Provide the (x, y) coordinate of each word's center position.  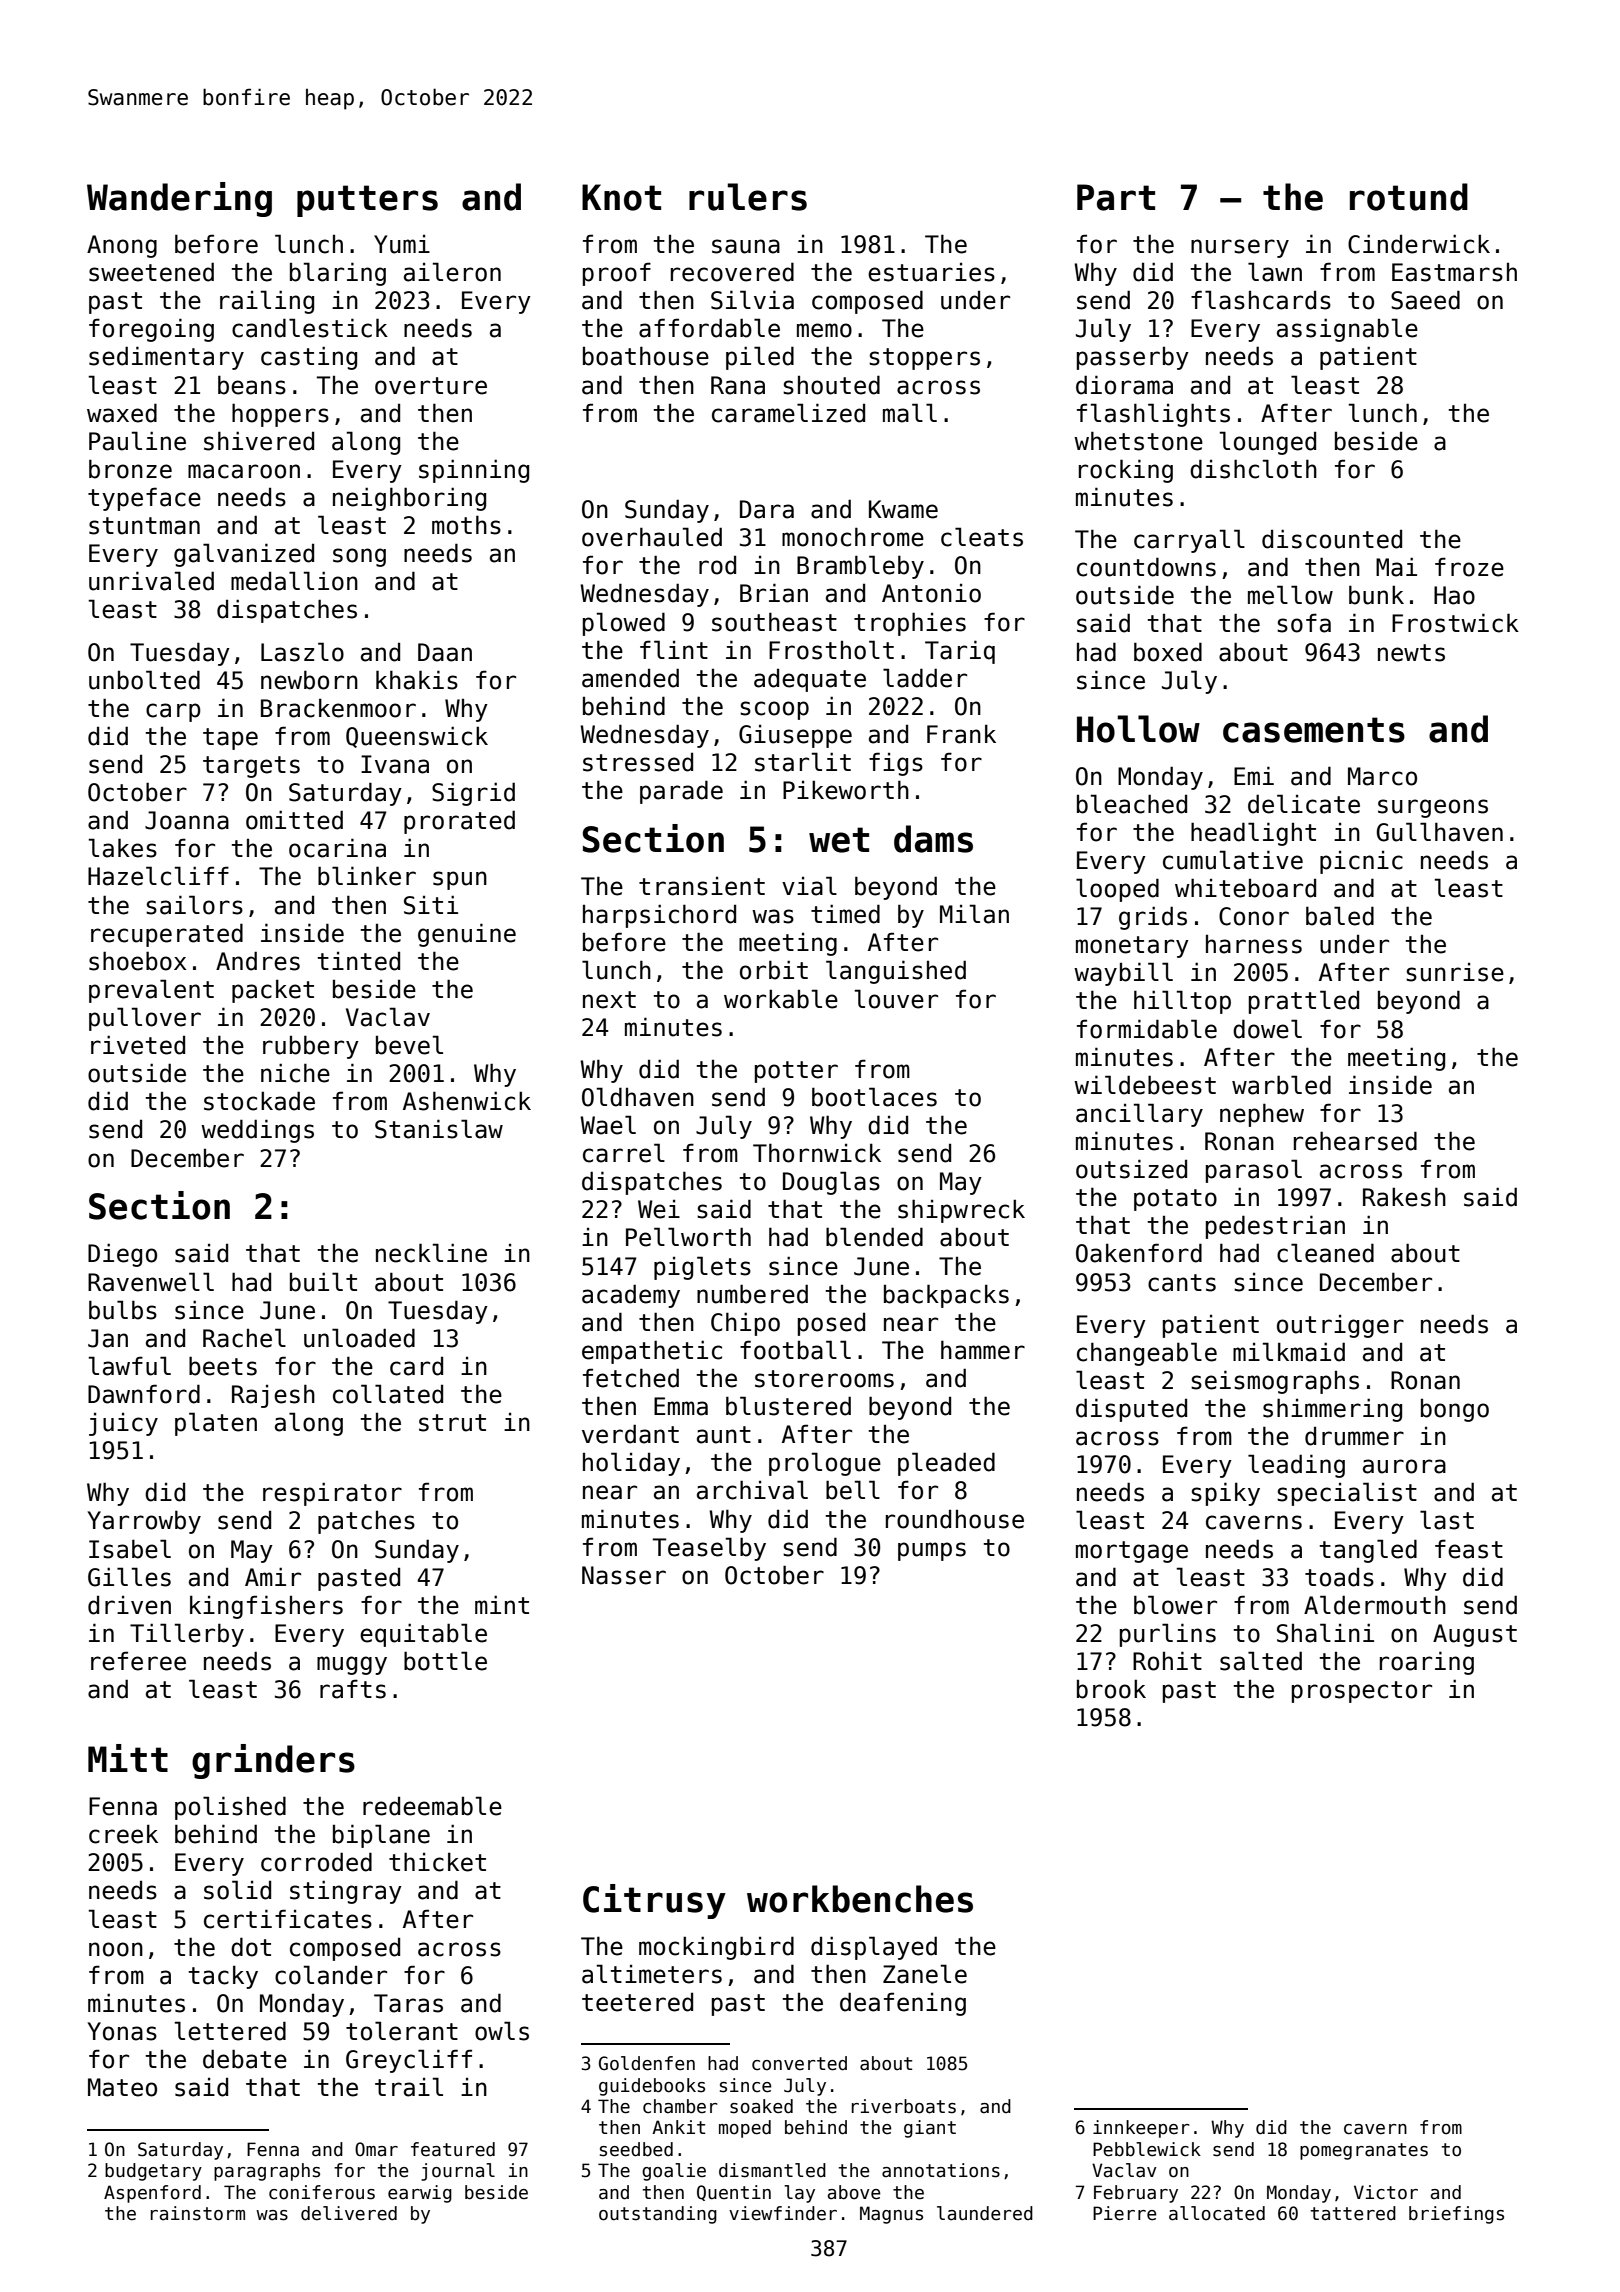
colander (331, 1975)
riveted (138, 1045)
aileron (452, 272)
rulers (748, 197)
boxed (1168, 652)
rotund (1409, 197)
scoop (774, 710)
